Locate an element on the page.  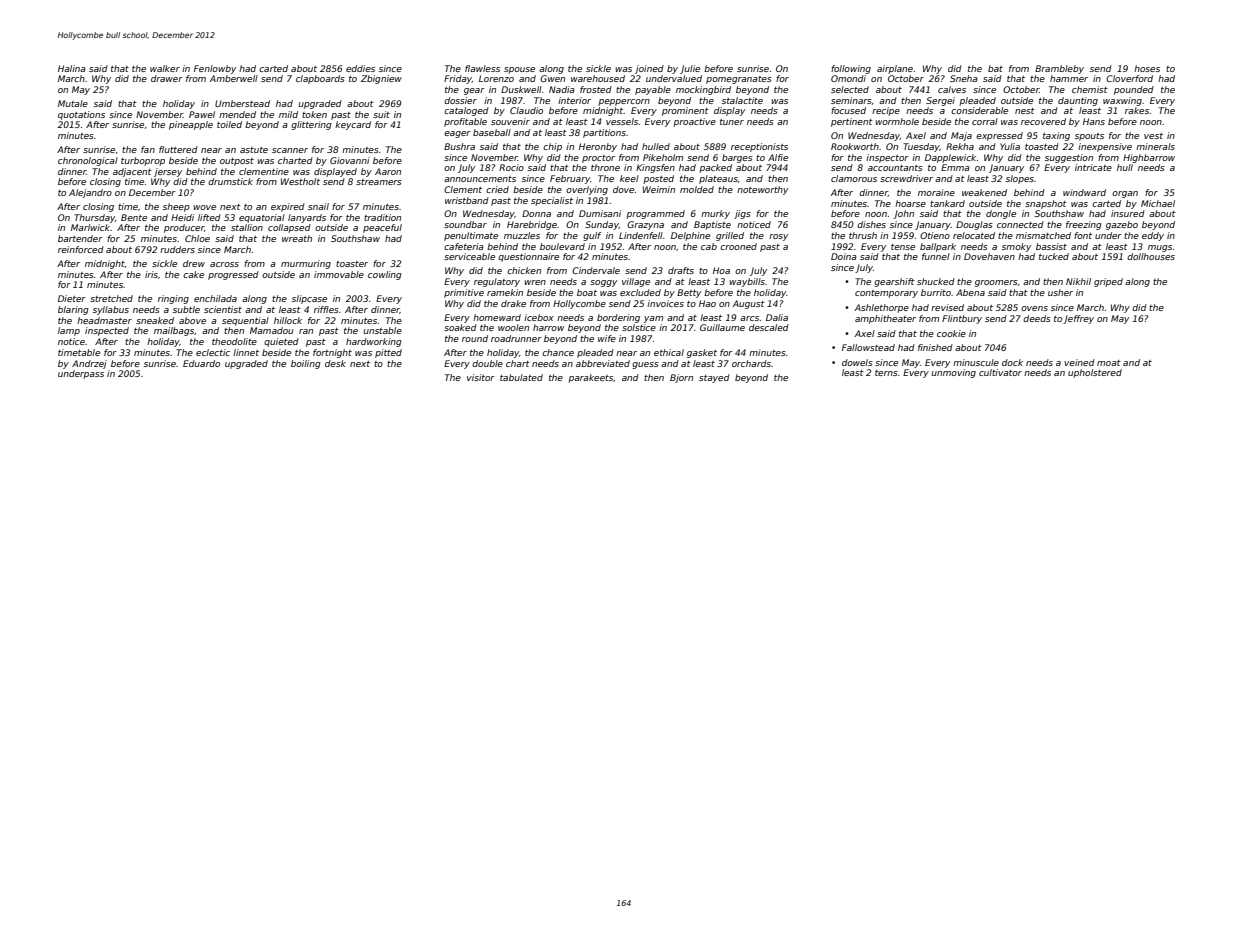
font is located at coordinates (1083, 235).
